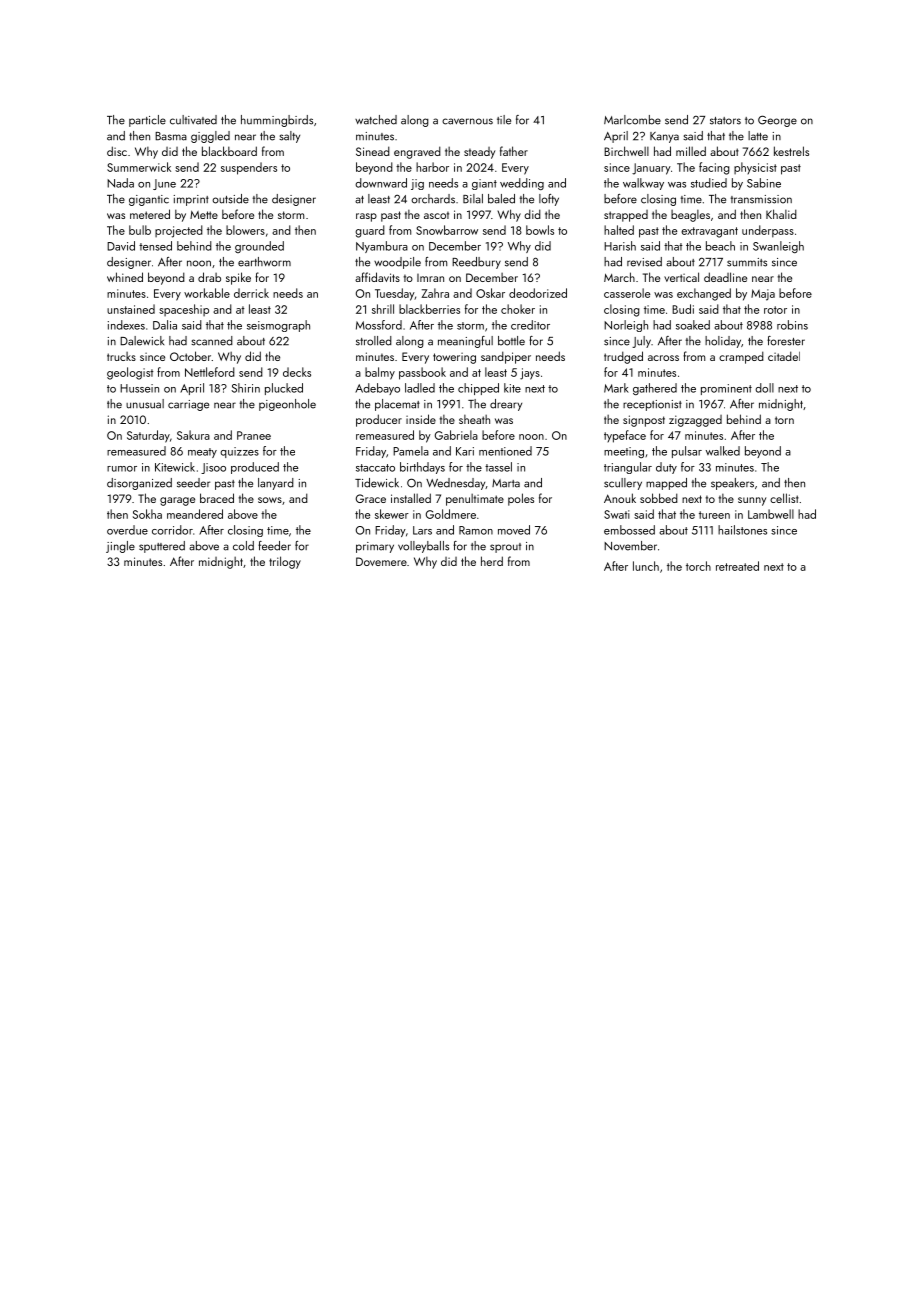 Image resolution: width=924 pixels, height=1308 pixels. What do you see at coordinates (784, 356) in the page?
I see `citadel` at bounding box center [784, 356].
